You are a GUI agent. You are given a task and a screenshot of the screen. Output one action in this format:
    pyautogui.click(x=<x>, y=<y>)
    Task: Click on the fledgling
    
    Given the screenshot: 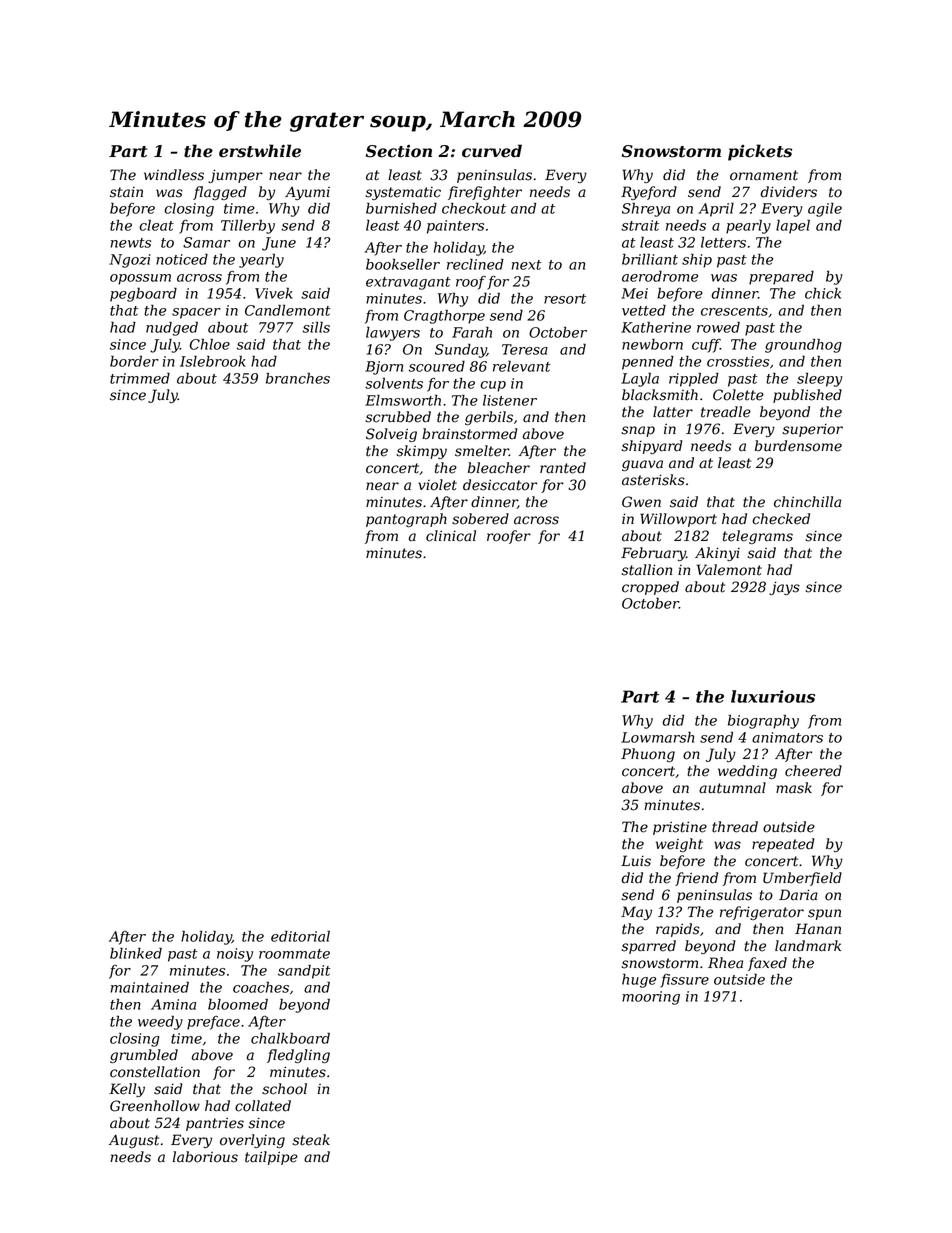 What is the action you would take?
    pyautogui.click(x=298, y=1056)
